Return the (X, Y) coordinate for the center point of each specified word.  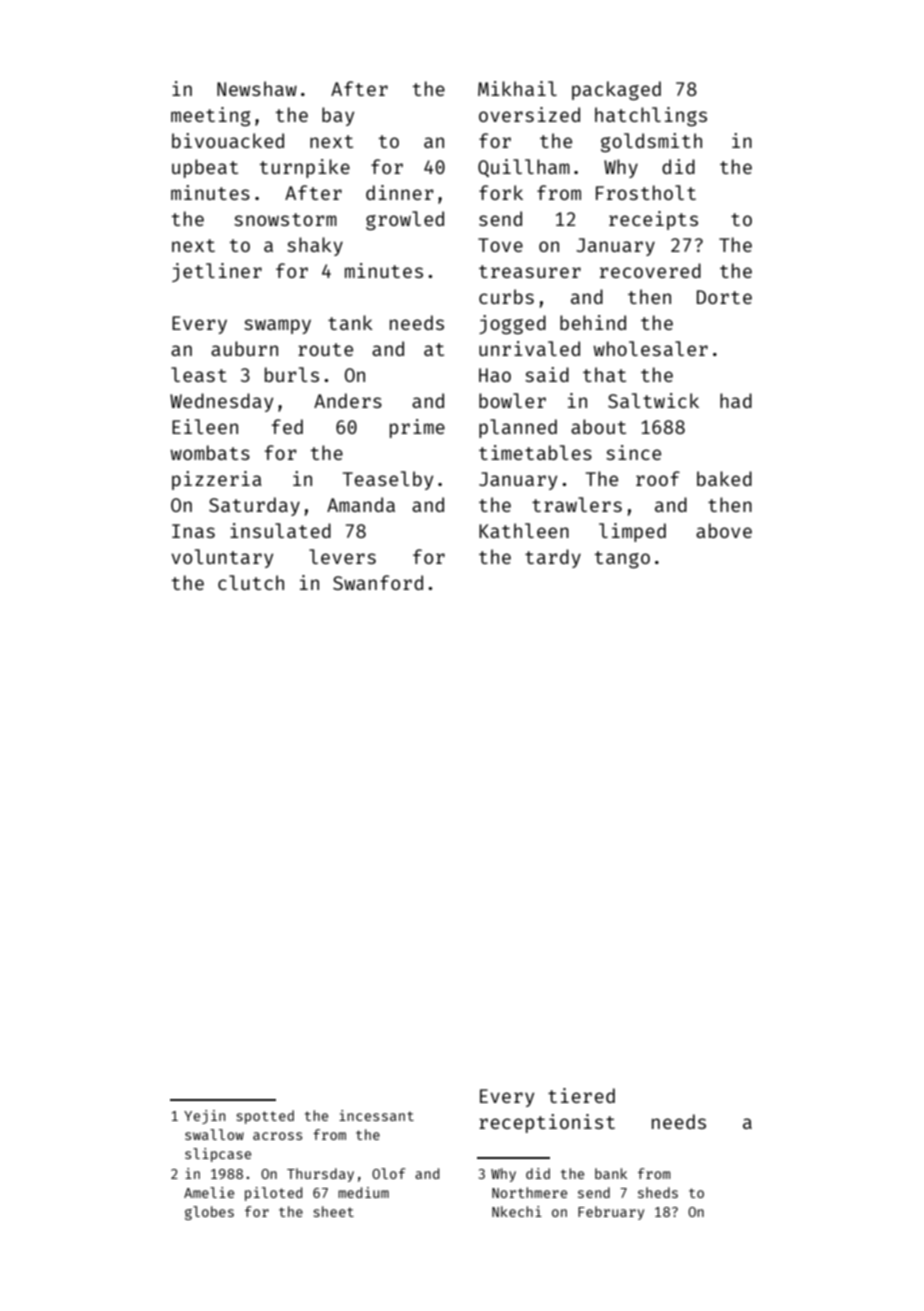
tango (622, 559)
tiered (581, 1095)
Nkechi (517, 1211)
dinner (400, 192)
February (611, 1213)
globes (209, 1213)
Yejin (204, 1117)
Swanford (378, 582)
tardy (553, 558)
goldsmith (651, 142)
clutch (251, 582)
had (736, 400)
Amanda (361, 504)
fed (287, 426)
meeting (210, 116)
